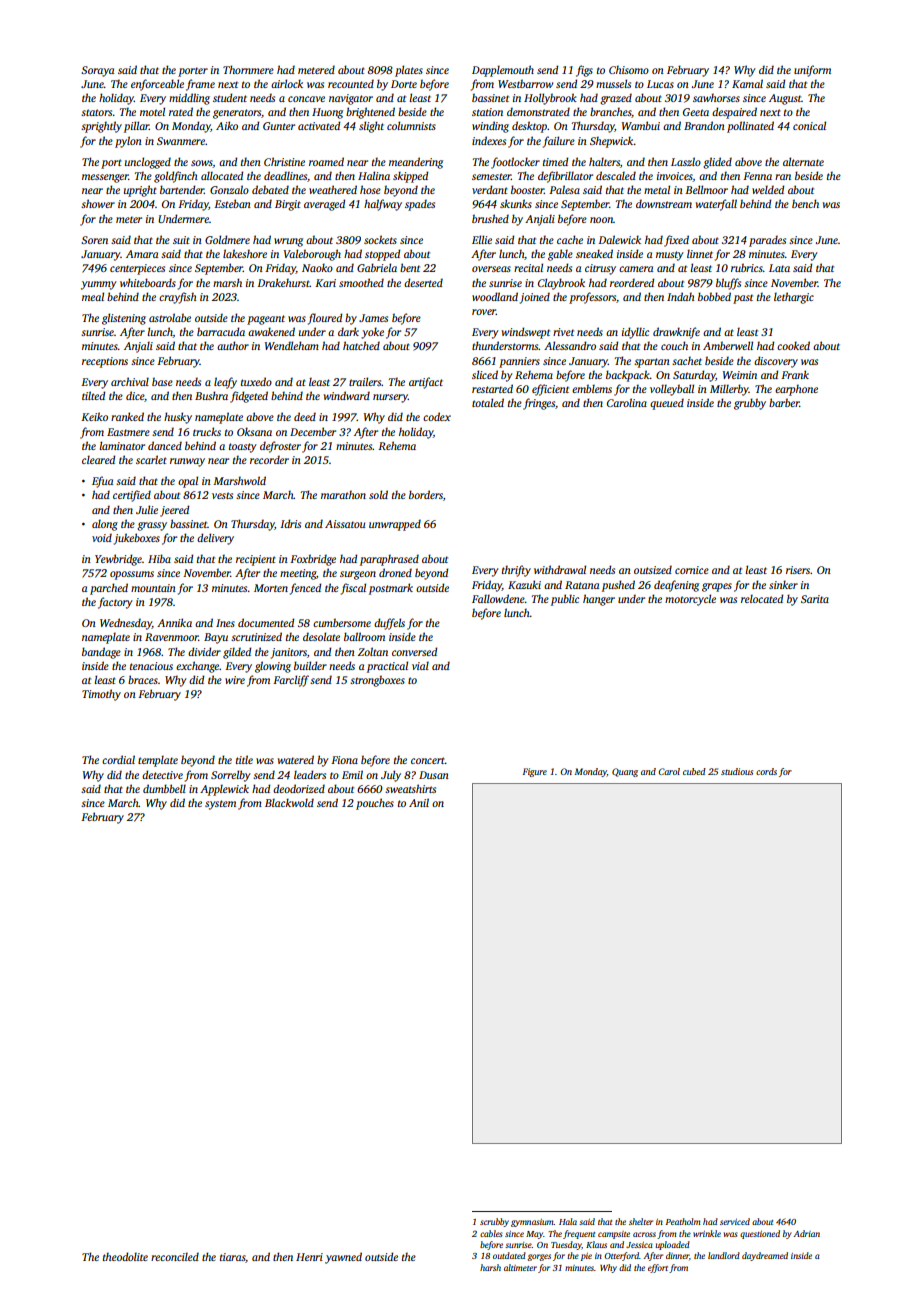  Describe the element at coordinates (629, 69) in the page. I see `Chisomo` at that location.
